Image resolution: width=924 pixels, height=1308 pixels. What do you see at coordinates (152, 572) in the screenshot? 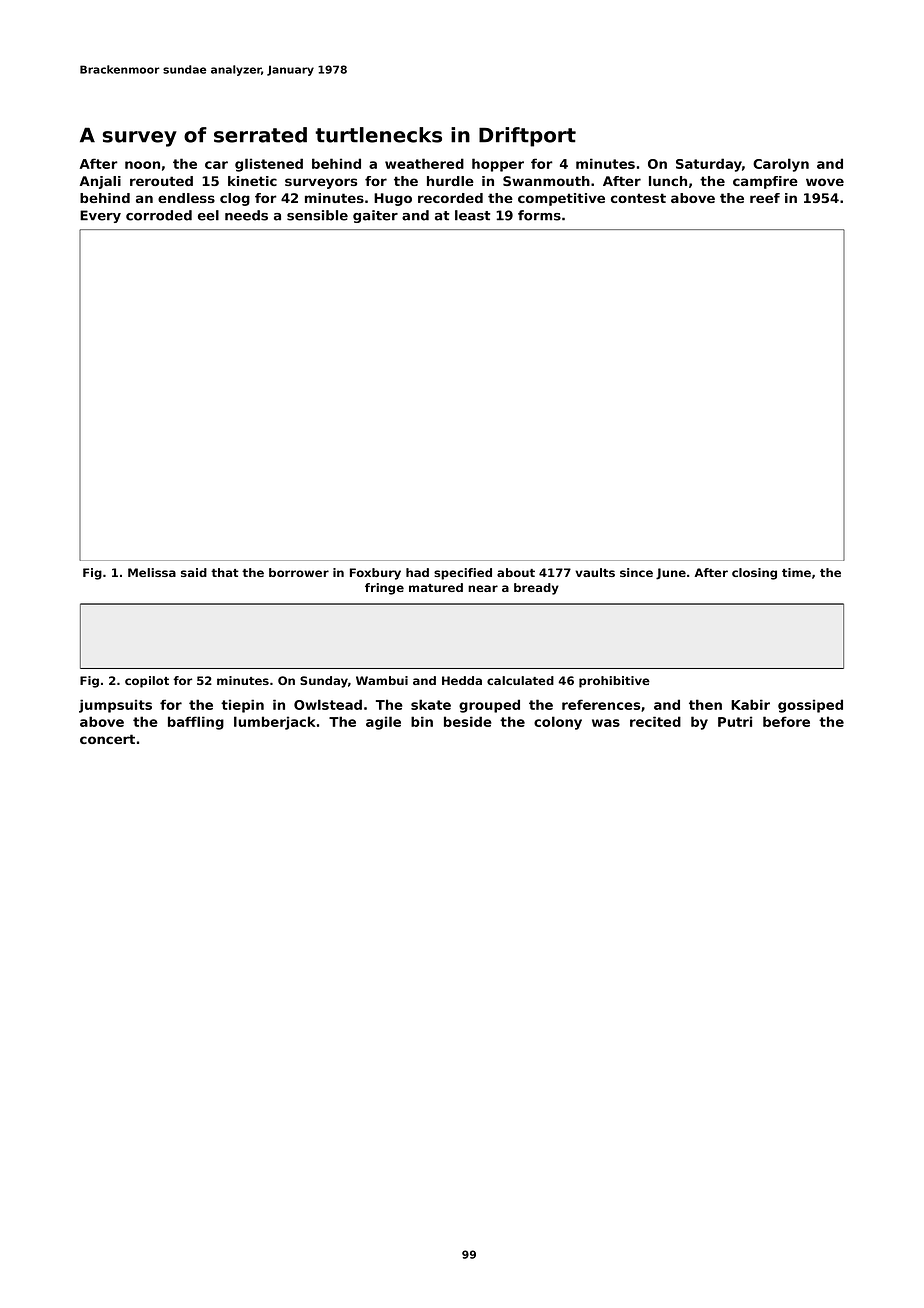
I see `Melissa` at bounding box center [152, 572].
